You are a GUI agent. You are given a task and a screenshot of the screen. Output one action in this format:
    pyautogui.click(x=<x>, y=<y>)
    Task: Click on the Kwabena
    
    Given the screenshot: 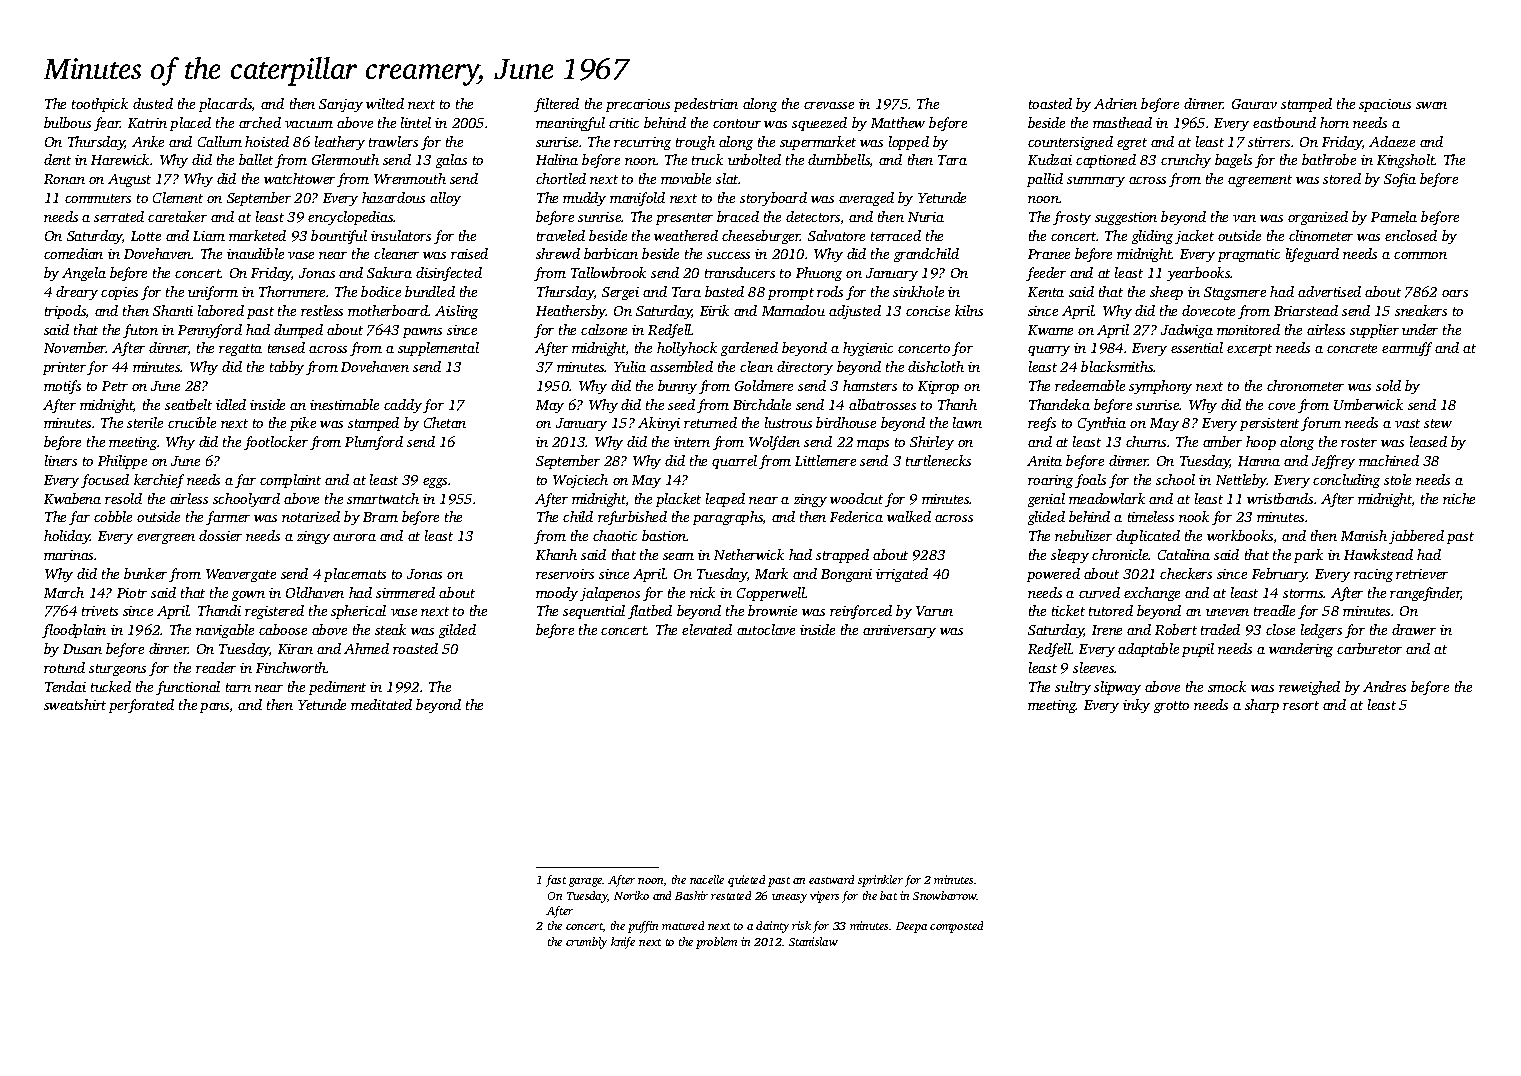 What is the action you would take?
    pyautogui.click(x=72, y=498)
